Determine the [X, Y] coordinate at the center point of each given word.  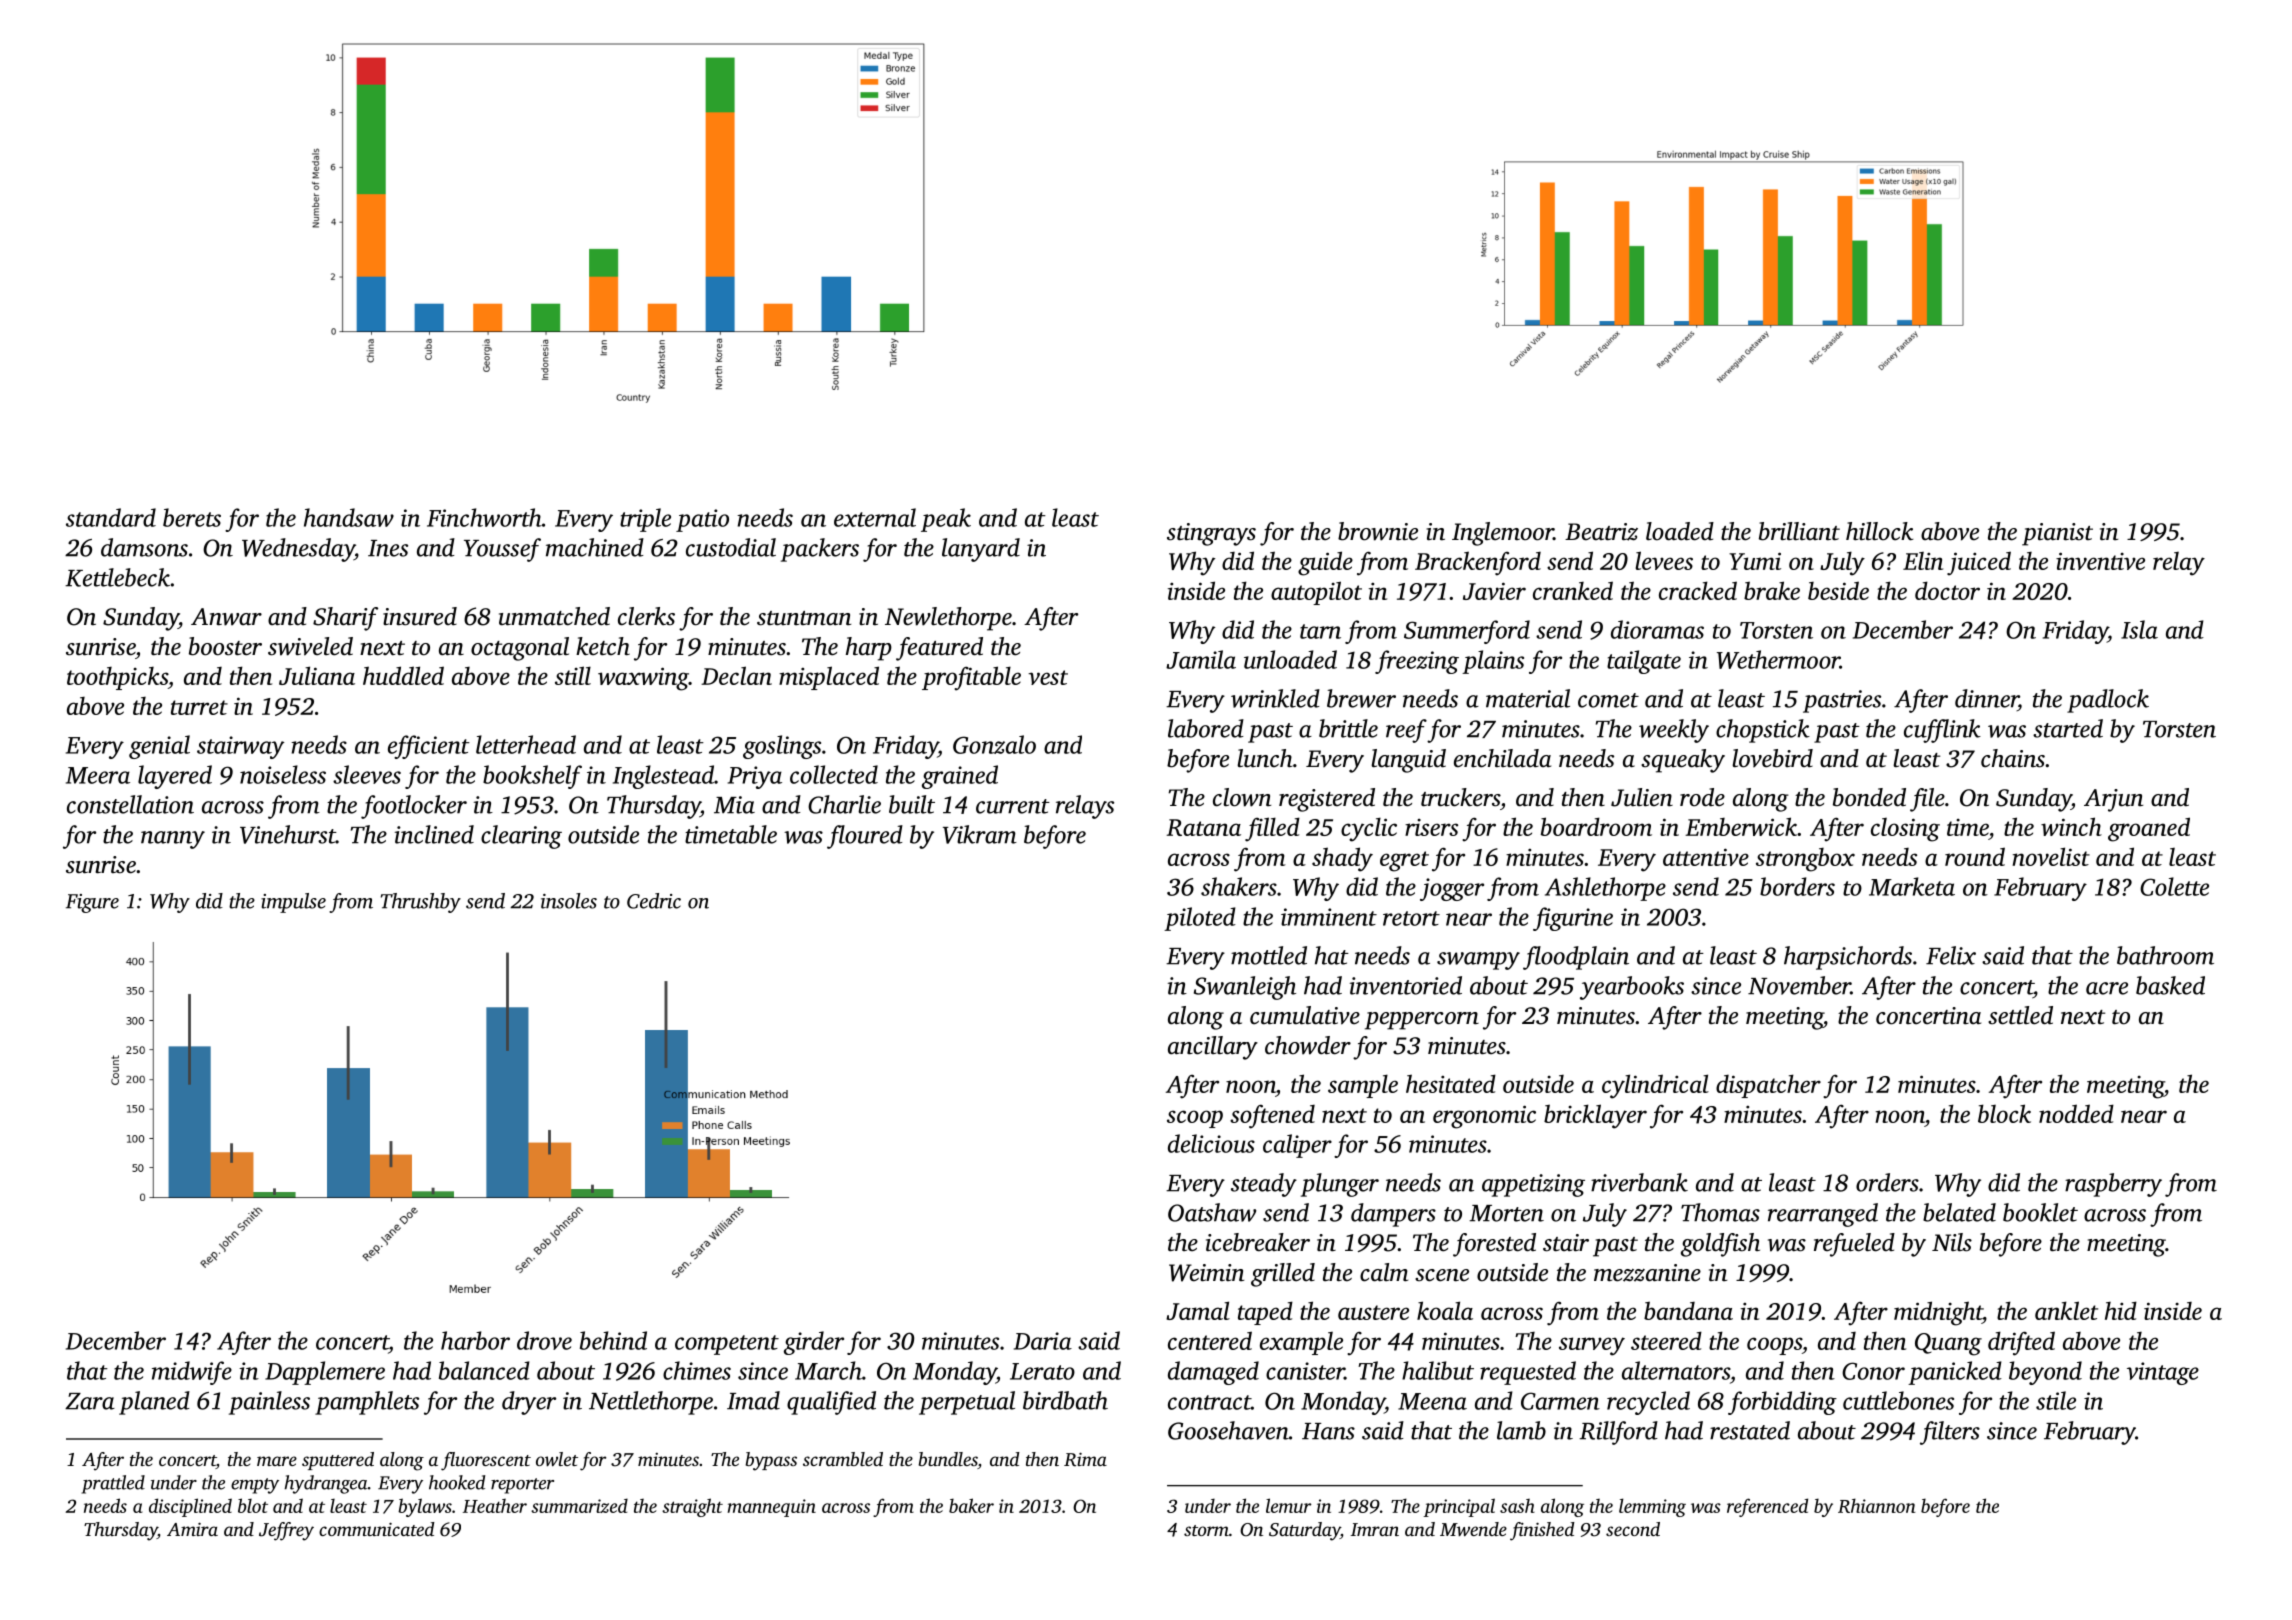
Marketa [1912, 886]
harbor [475, 1340]
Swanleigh [1245, 988]
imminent [1329, 917]
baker [971, 1505]
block [2004, 1113]
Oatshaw [1212, 1212]
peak [946, 520]
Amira [192, 1529]
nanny [173, 840]
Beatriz [1601, 532]
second [1633, 1529]
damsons [144, 547]
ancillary [1213, 1048]
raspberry [2113, 1185]
